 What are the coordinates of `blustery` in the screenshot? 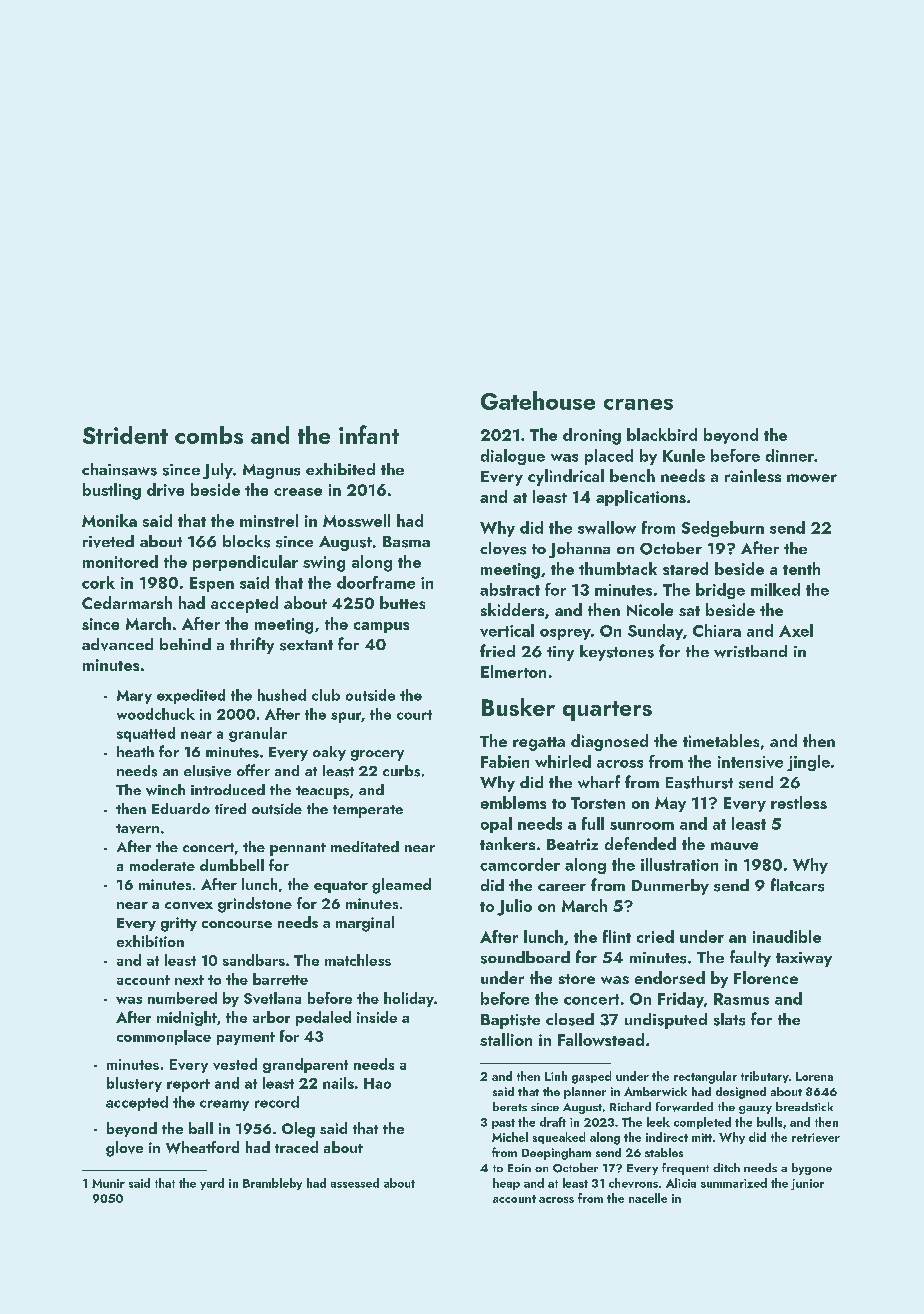 It's located at (134, 1084).
